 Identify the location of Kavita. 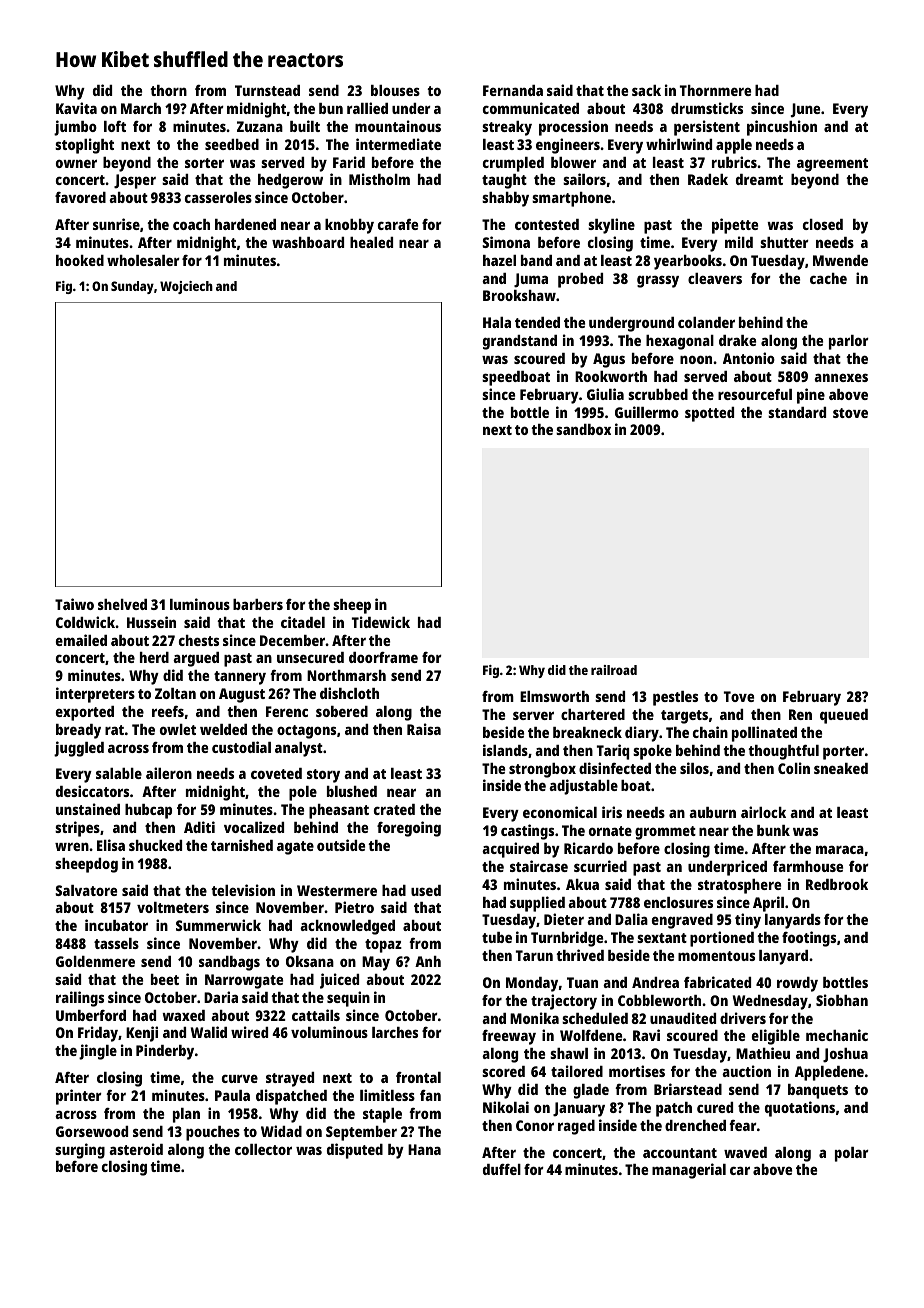
(76, 108).
